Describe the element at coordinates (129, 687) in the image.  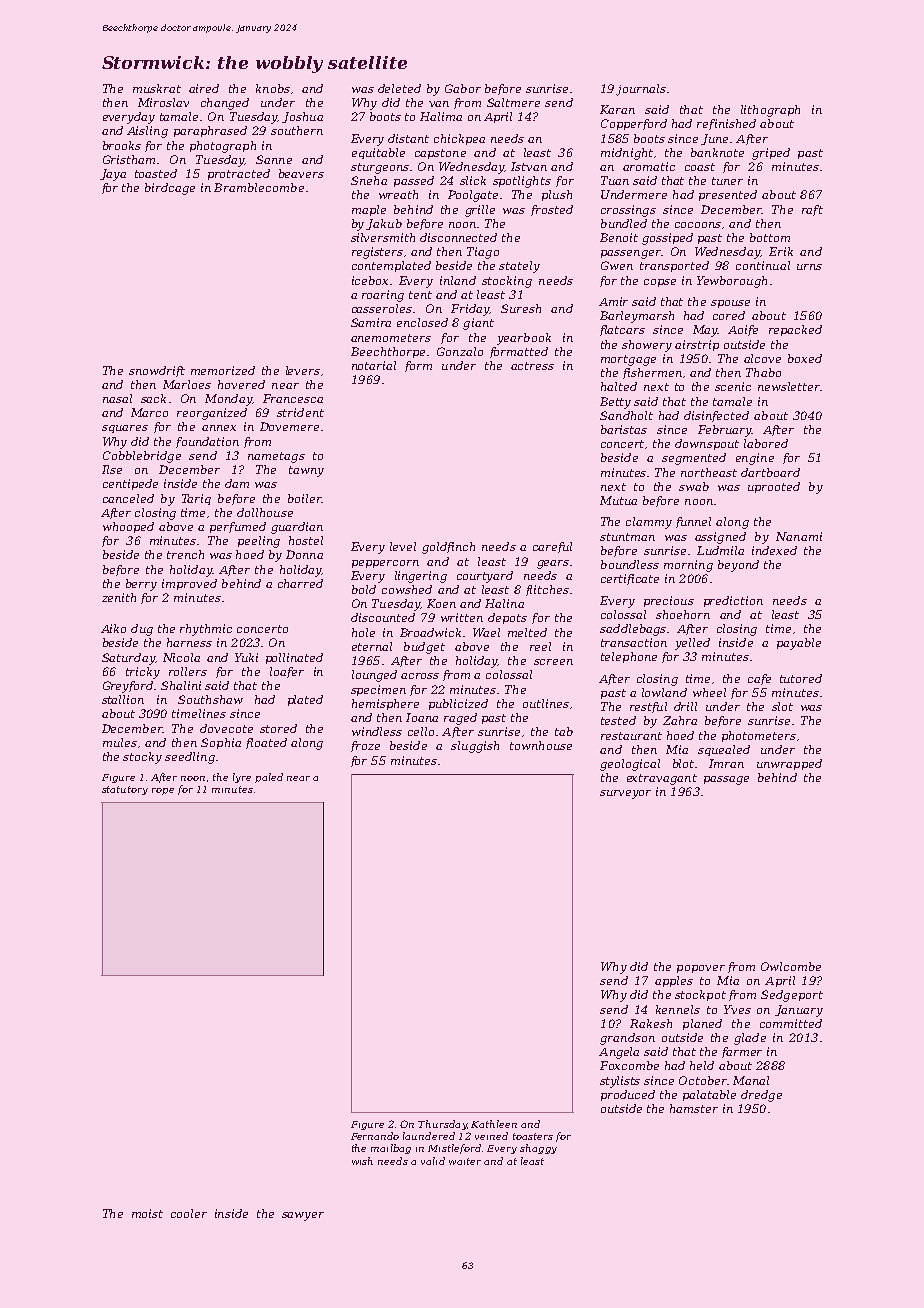
I see `Greyford` at that location.
